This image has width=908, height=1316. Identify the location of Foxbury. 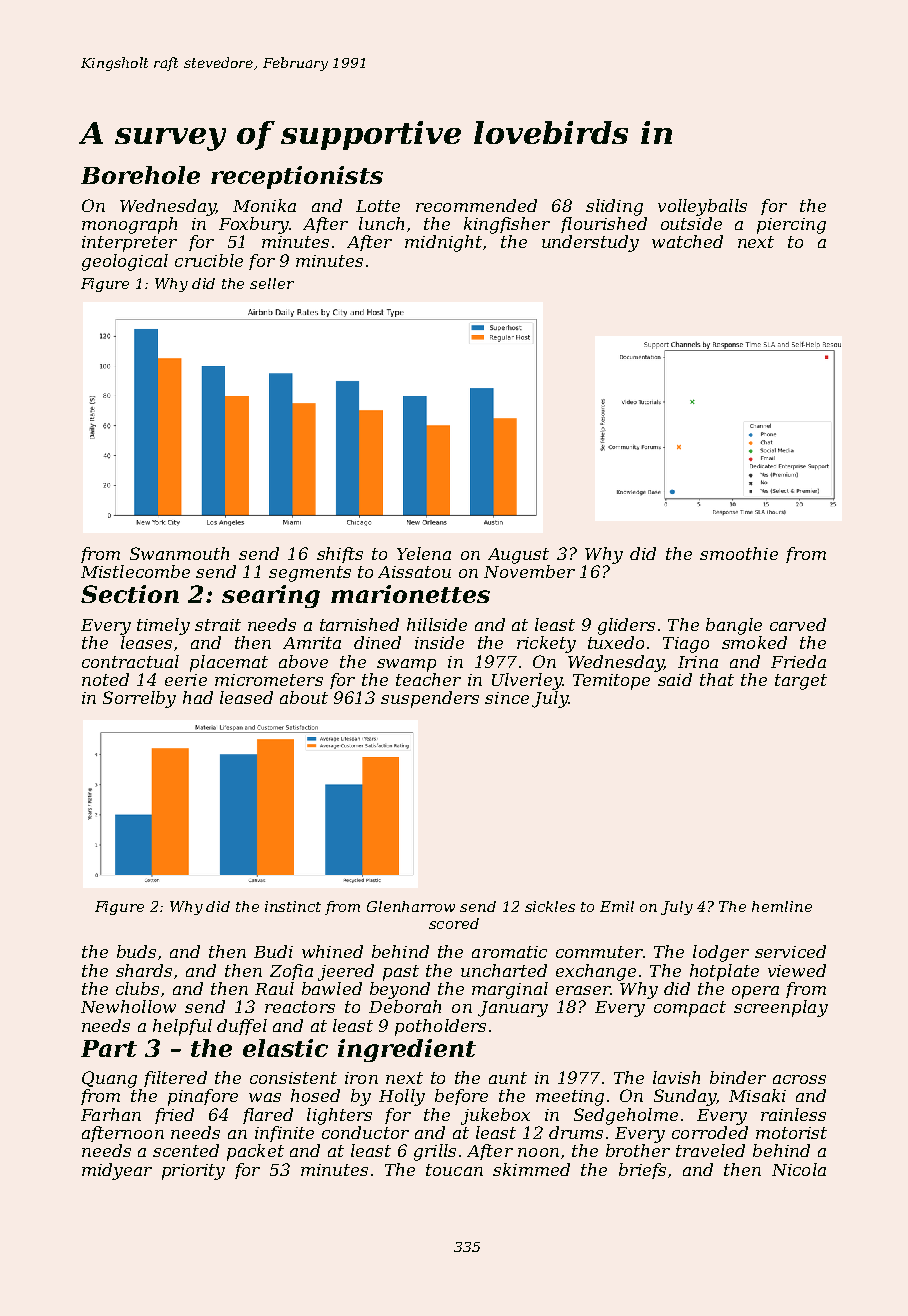
(254, 225).
